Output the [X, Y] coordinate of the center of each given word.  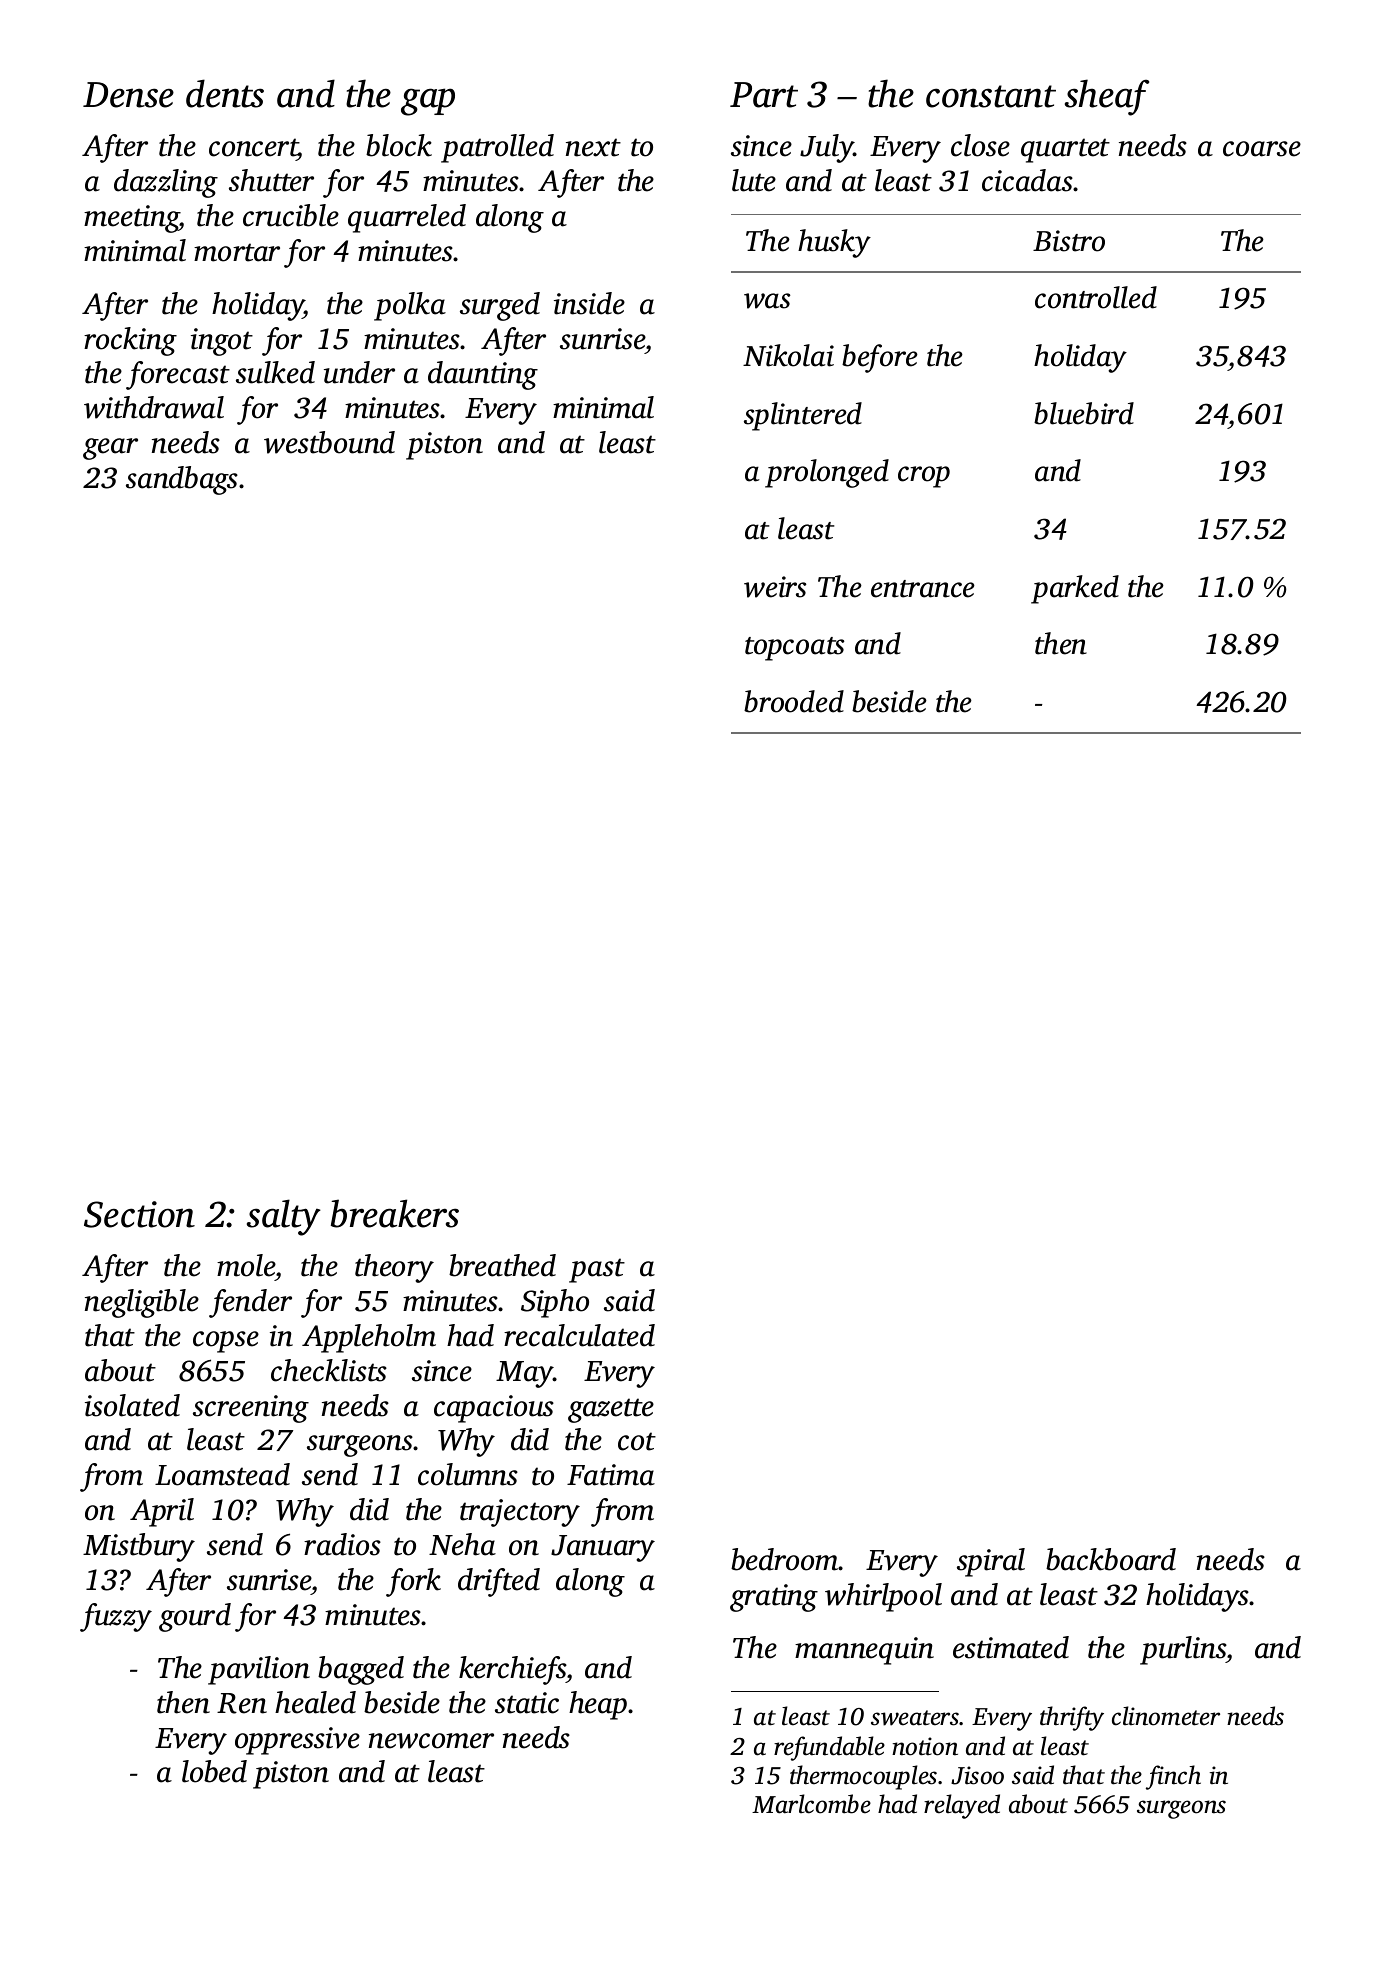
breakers [395, 1213]
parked [1075, 589]
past [597, 1270]
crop [924, 477]
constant [991, 96]
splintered [803, 416]
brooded [794, 701]
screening [251, 1409]
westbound [329, 442]
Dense [128, 95]
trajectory [520, 1513]
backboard [1111, 1559]
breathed [502, 1265]
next [593, 147]
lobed [214, 1771]
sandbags [182, 480]
